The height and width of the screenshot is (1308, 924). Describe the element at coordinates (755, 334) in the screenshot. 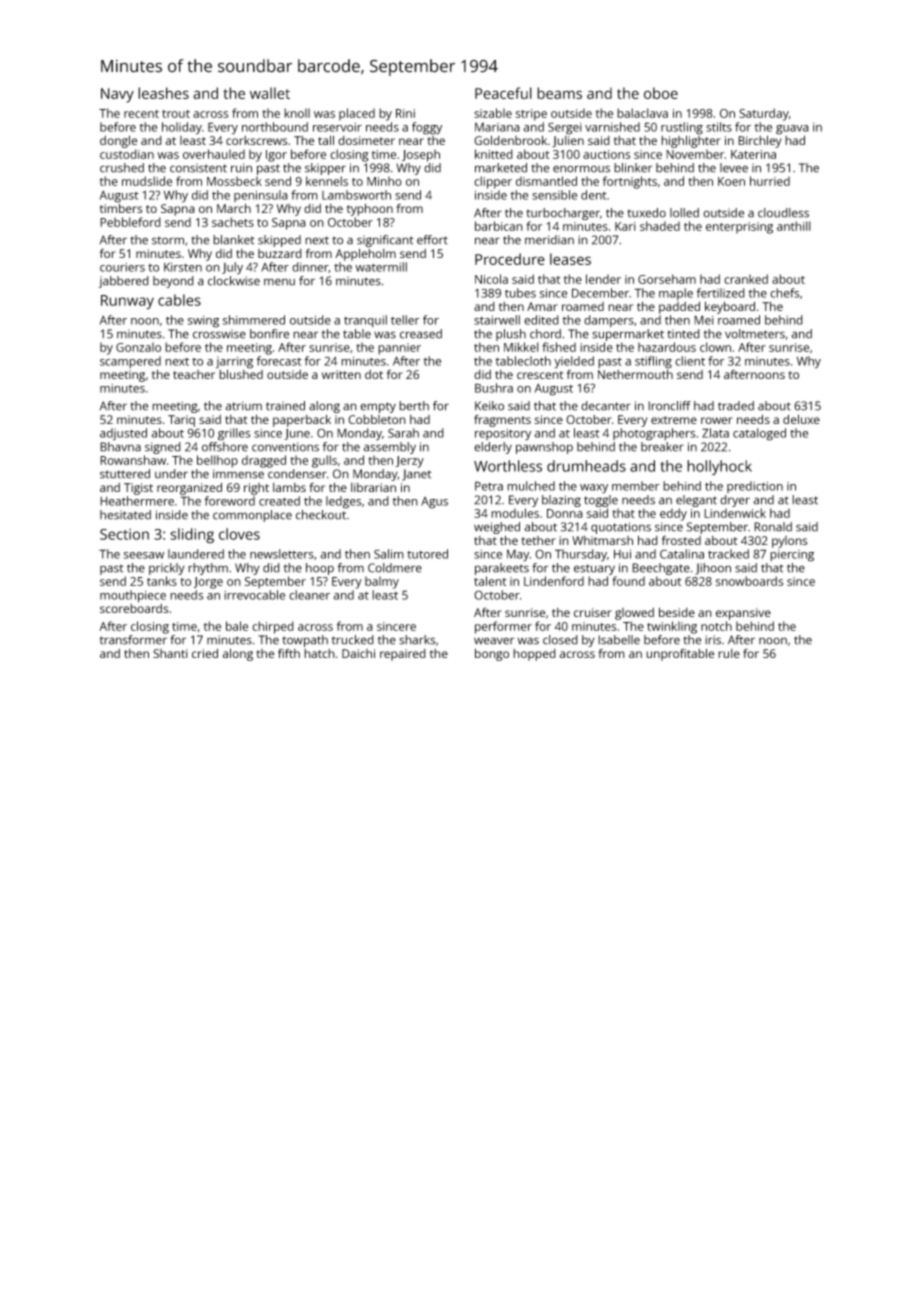

I see `voltmeters` at that location.
